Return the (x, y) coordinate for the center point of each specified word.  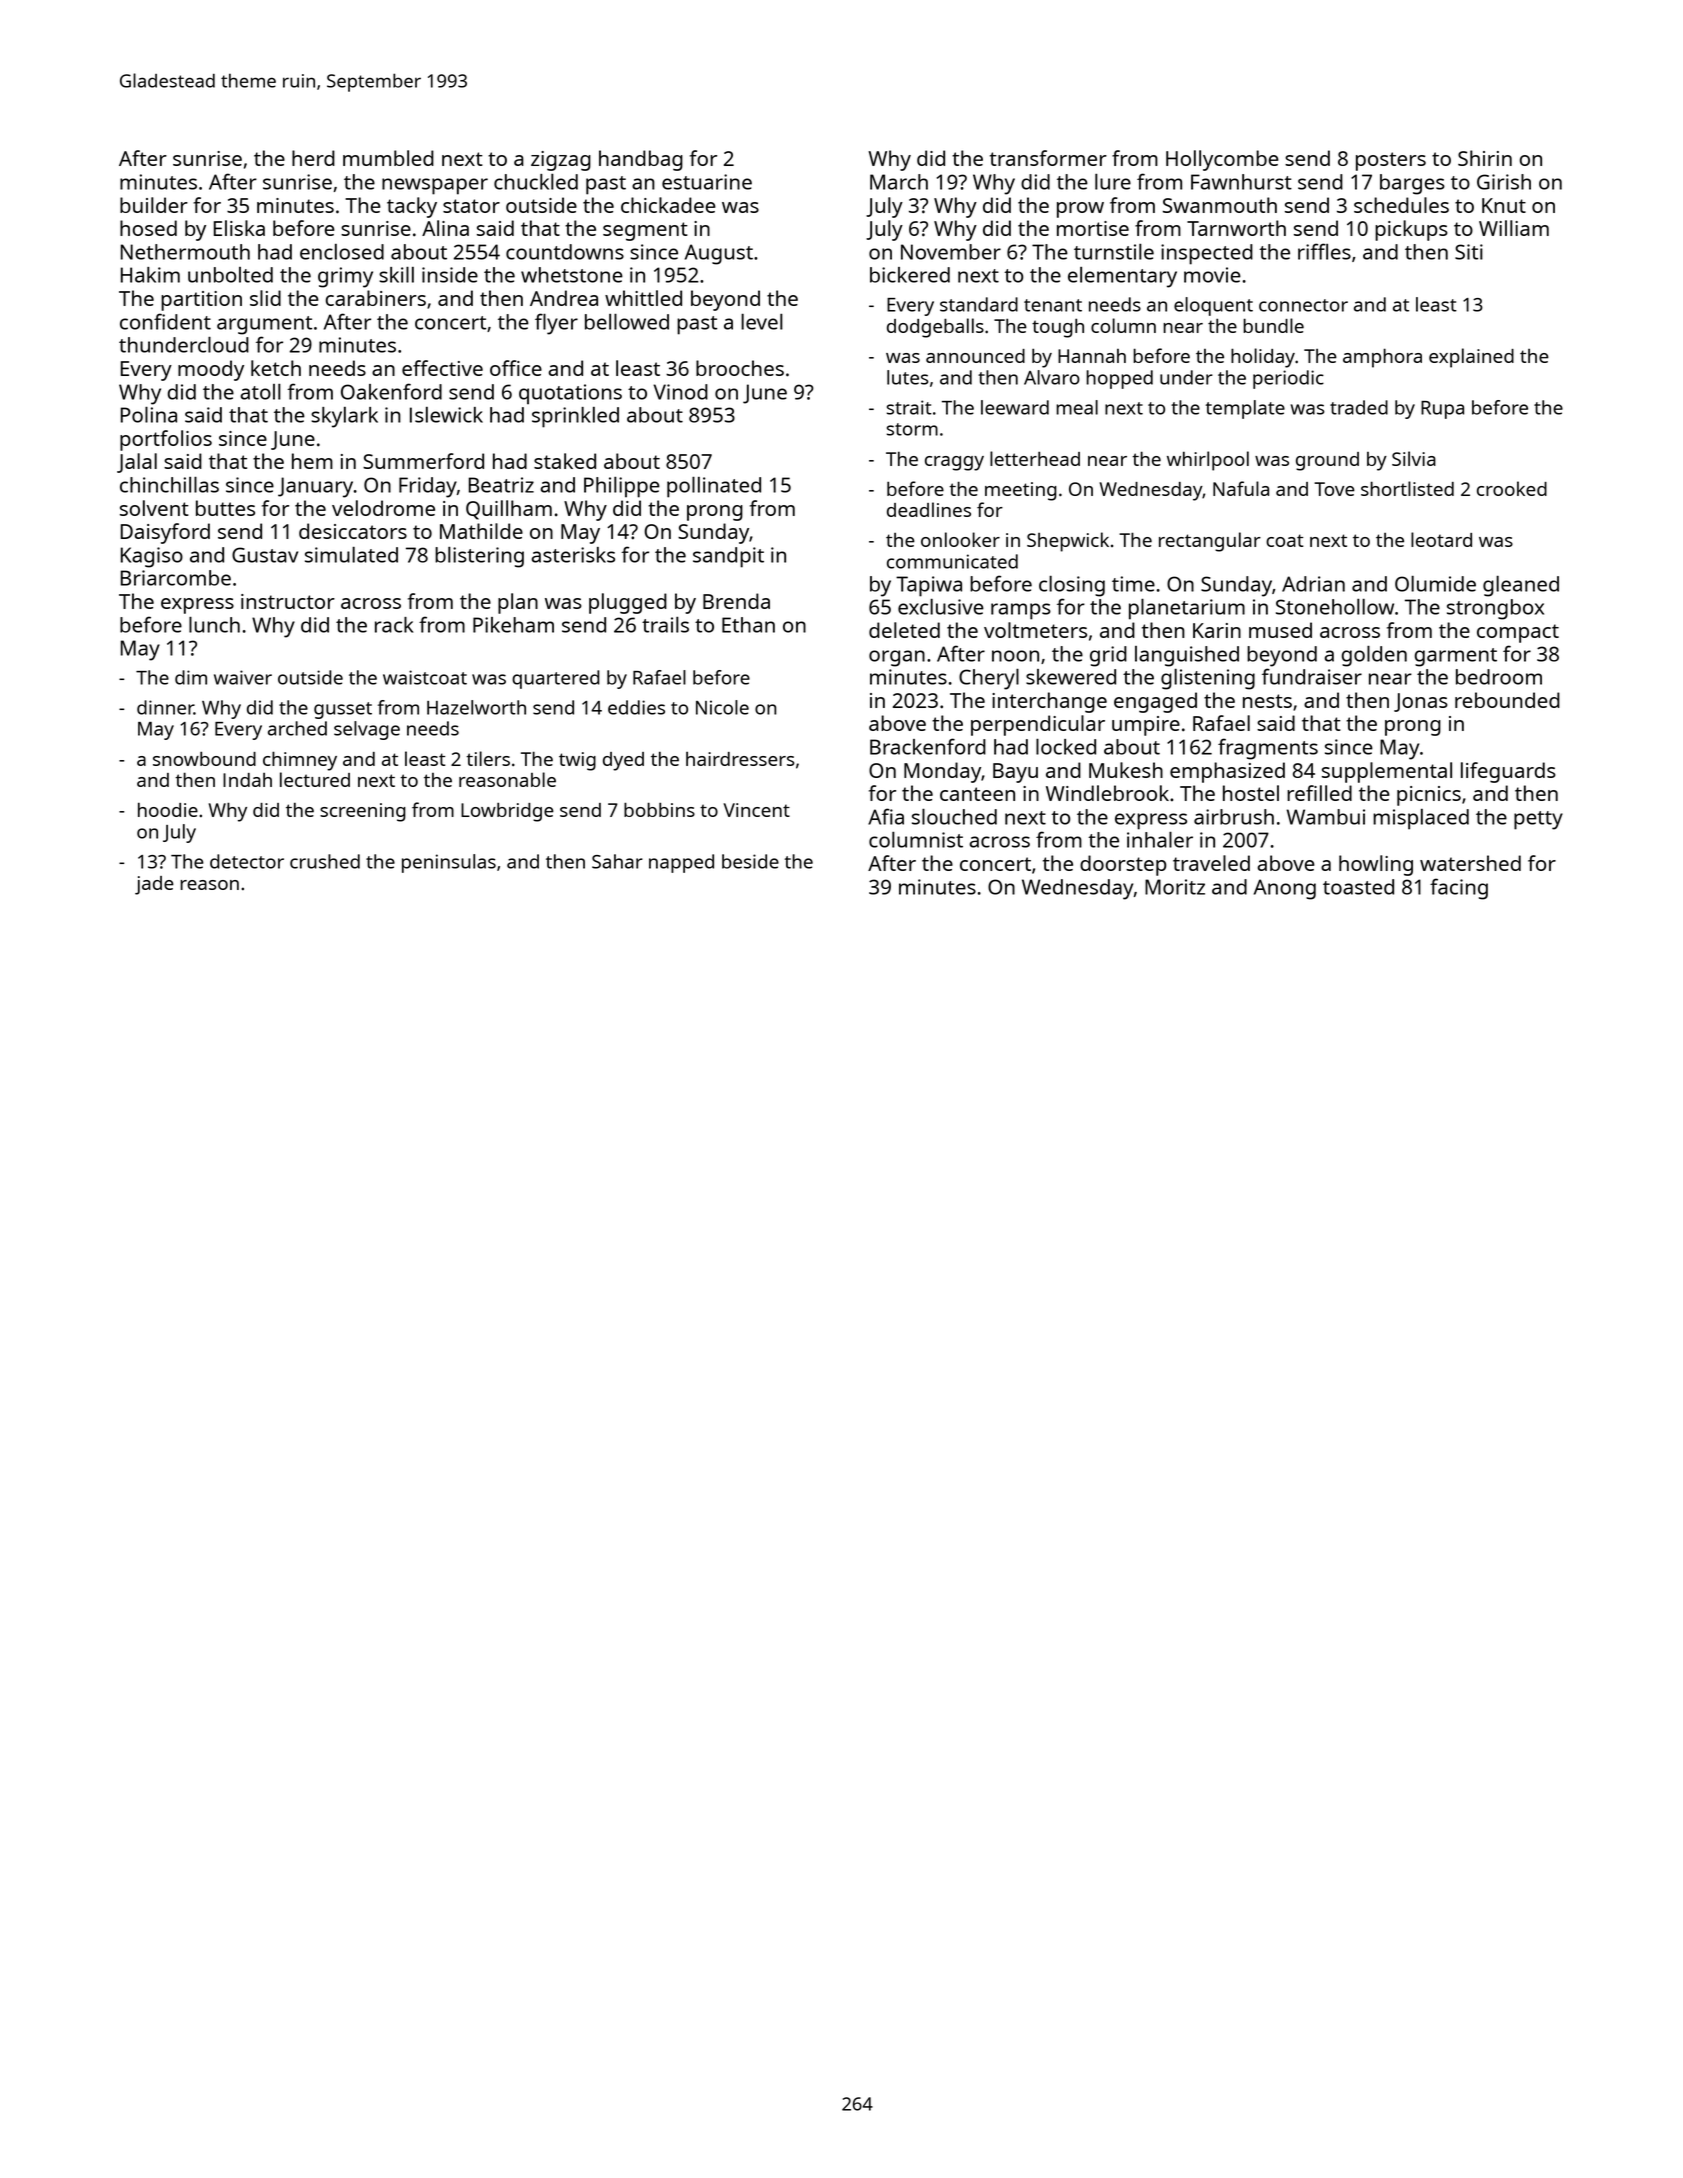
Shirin (1485, 158)
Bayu (1015, 773)
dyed (623, 761)
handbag (641, 160)
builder (154, 205)
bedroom (1499, 677)
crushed (325, 861)
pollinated (714, 487)
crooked (1512, 488)
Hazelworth (476, 707)
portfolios (166, 440)
